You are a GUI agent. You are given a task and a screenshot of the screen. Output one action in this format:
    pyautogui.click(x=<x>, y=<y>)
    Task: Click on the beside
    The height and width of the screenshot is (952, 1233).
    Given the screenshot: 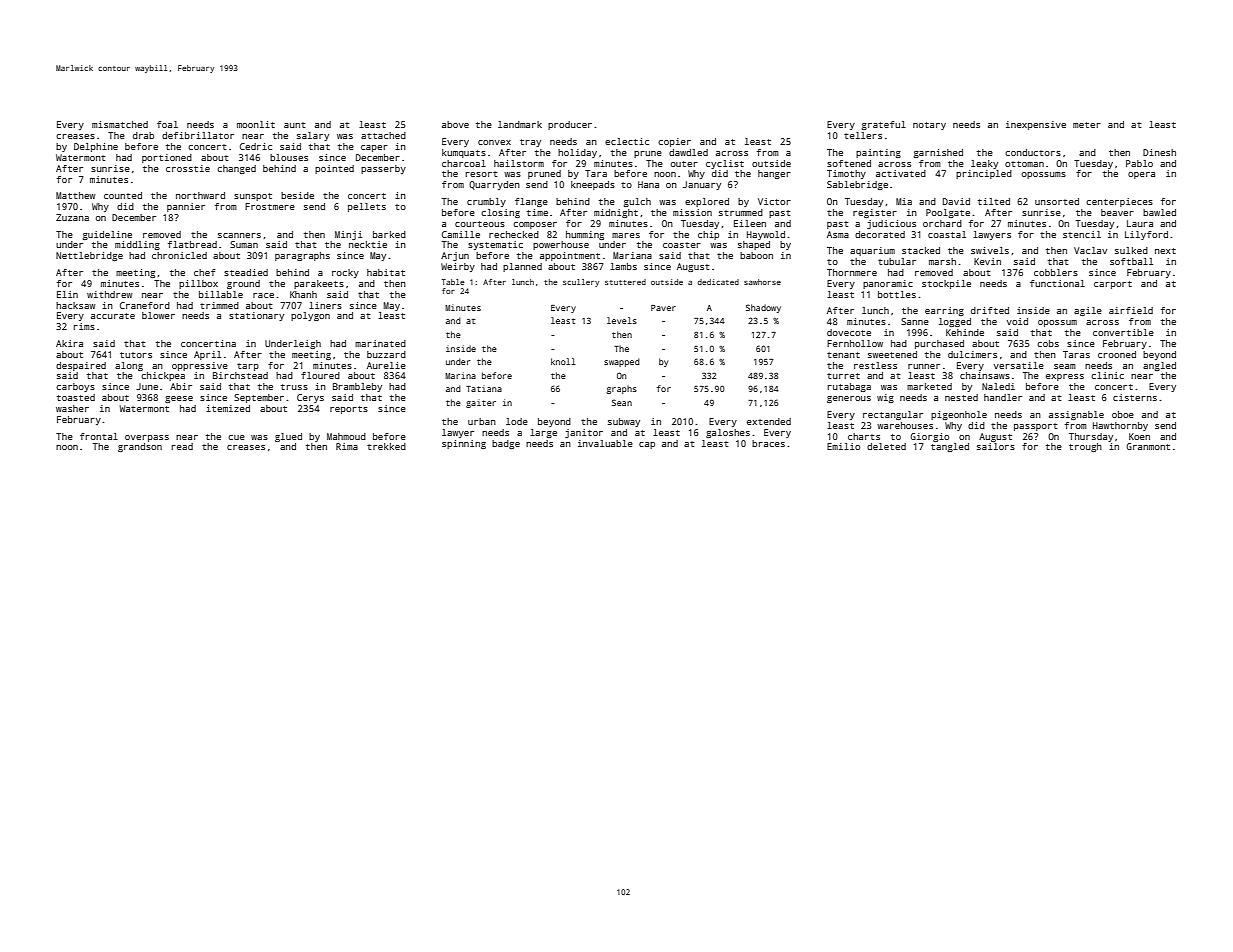 What is the action you would take?
    pyautogui.click(x=297, y=195)
